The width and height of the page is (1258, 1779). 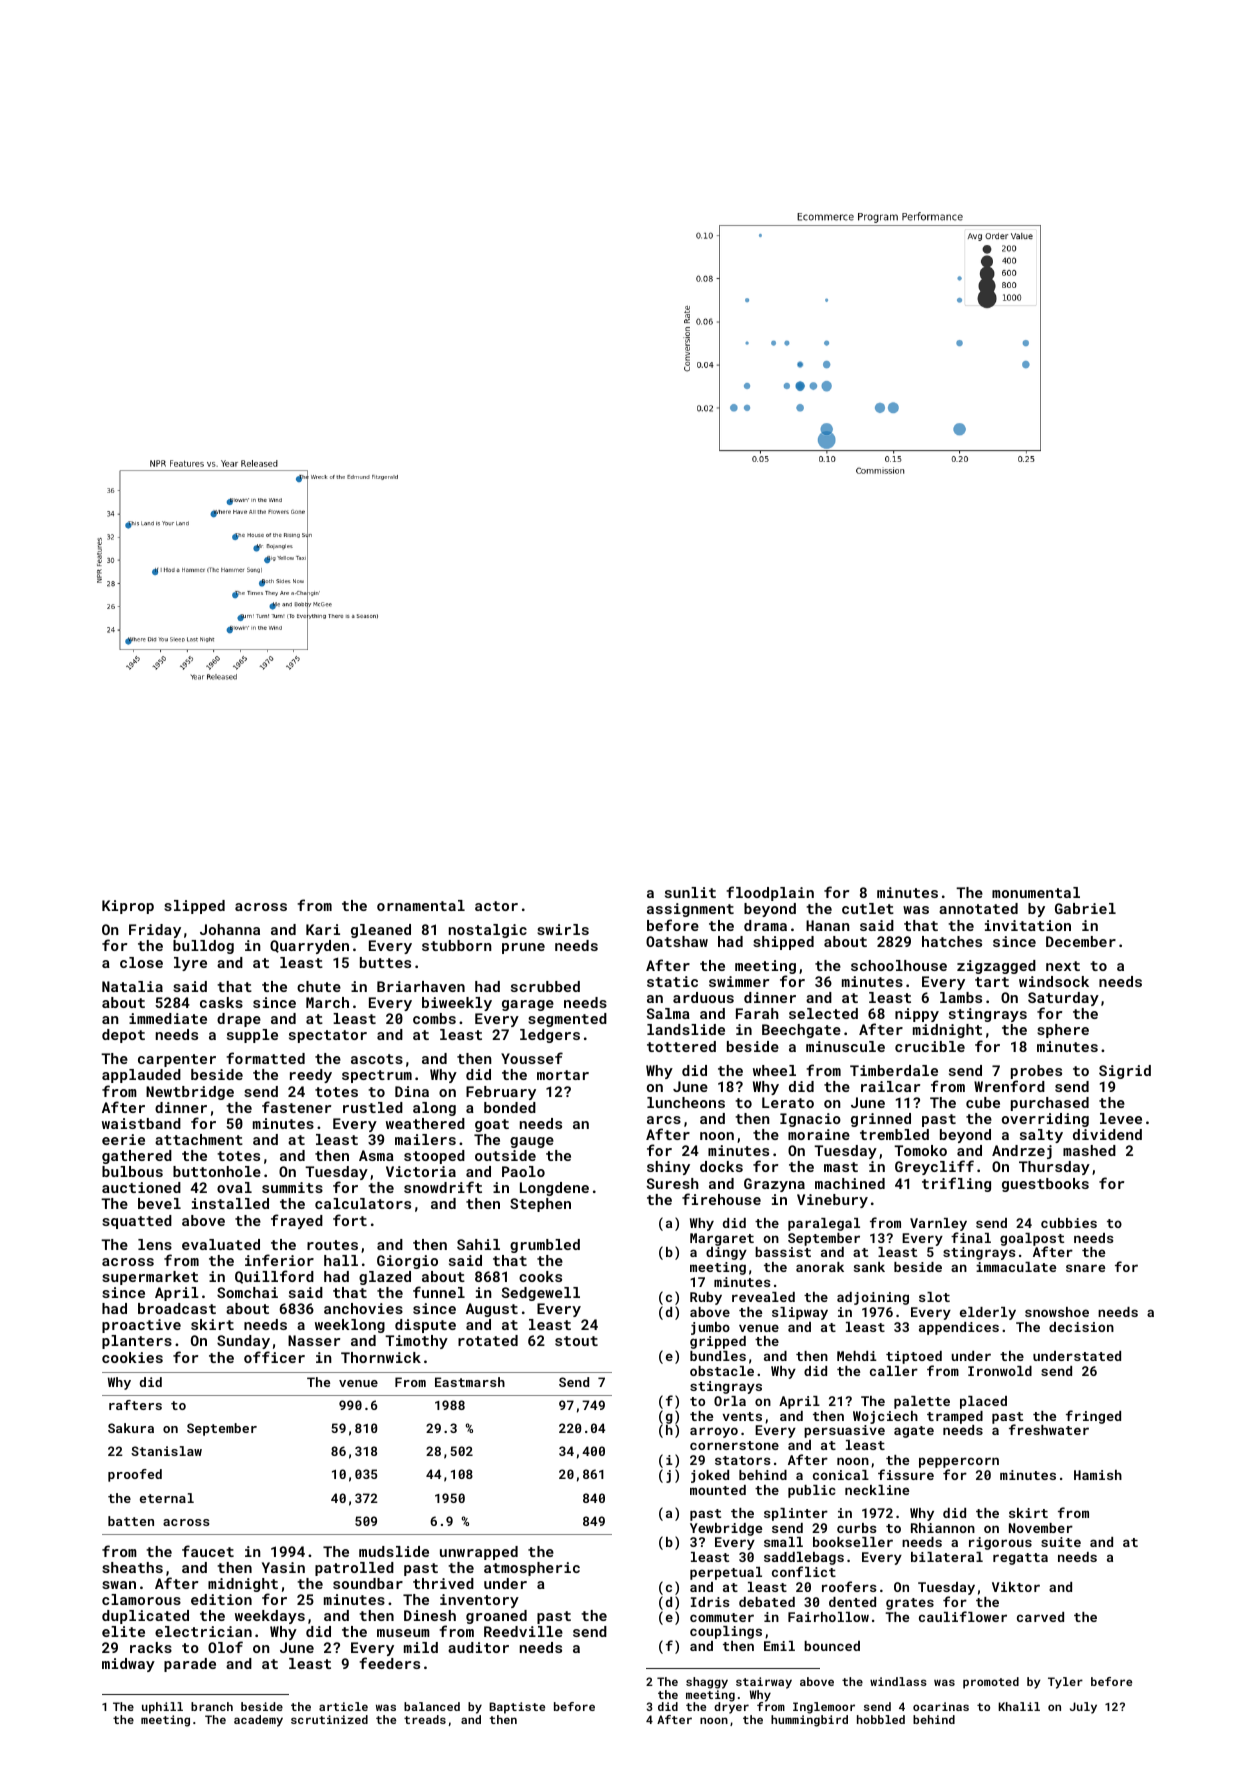 I want to click on cube, so click(x=983, y=1102).
